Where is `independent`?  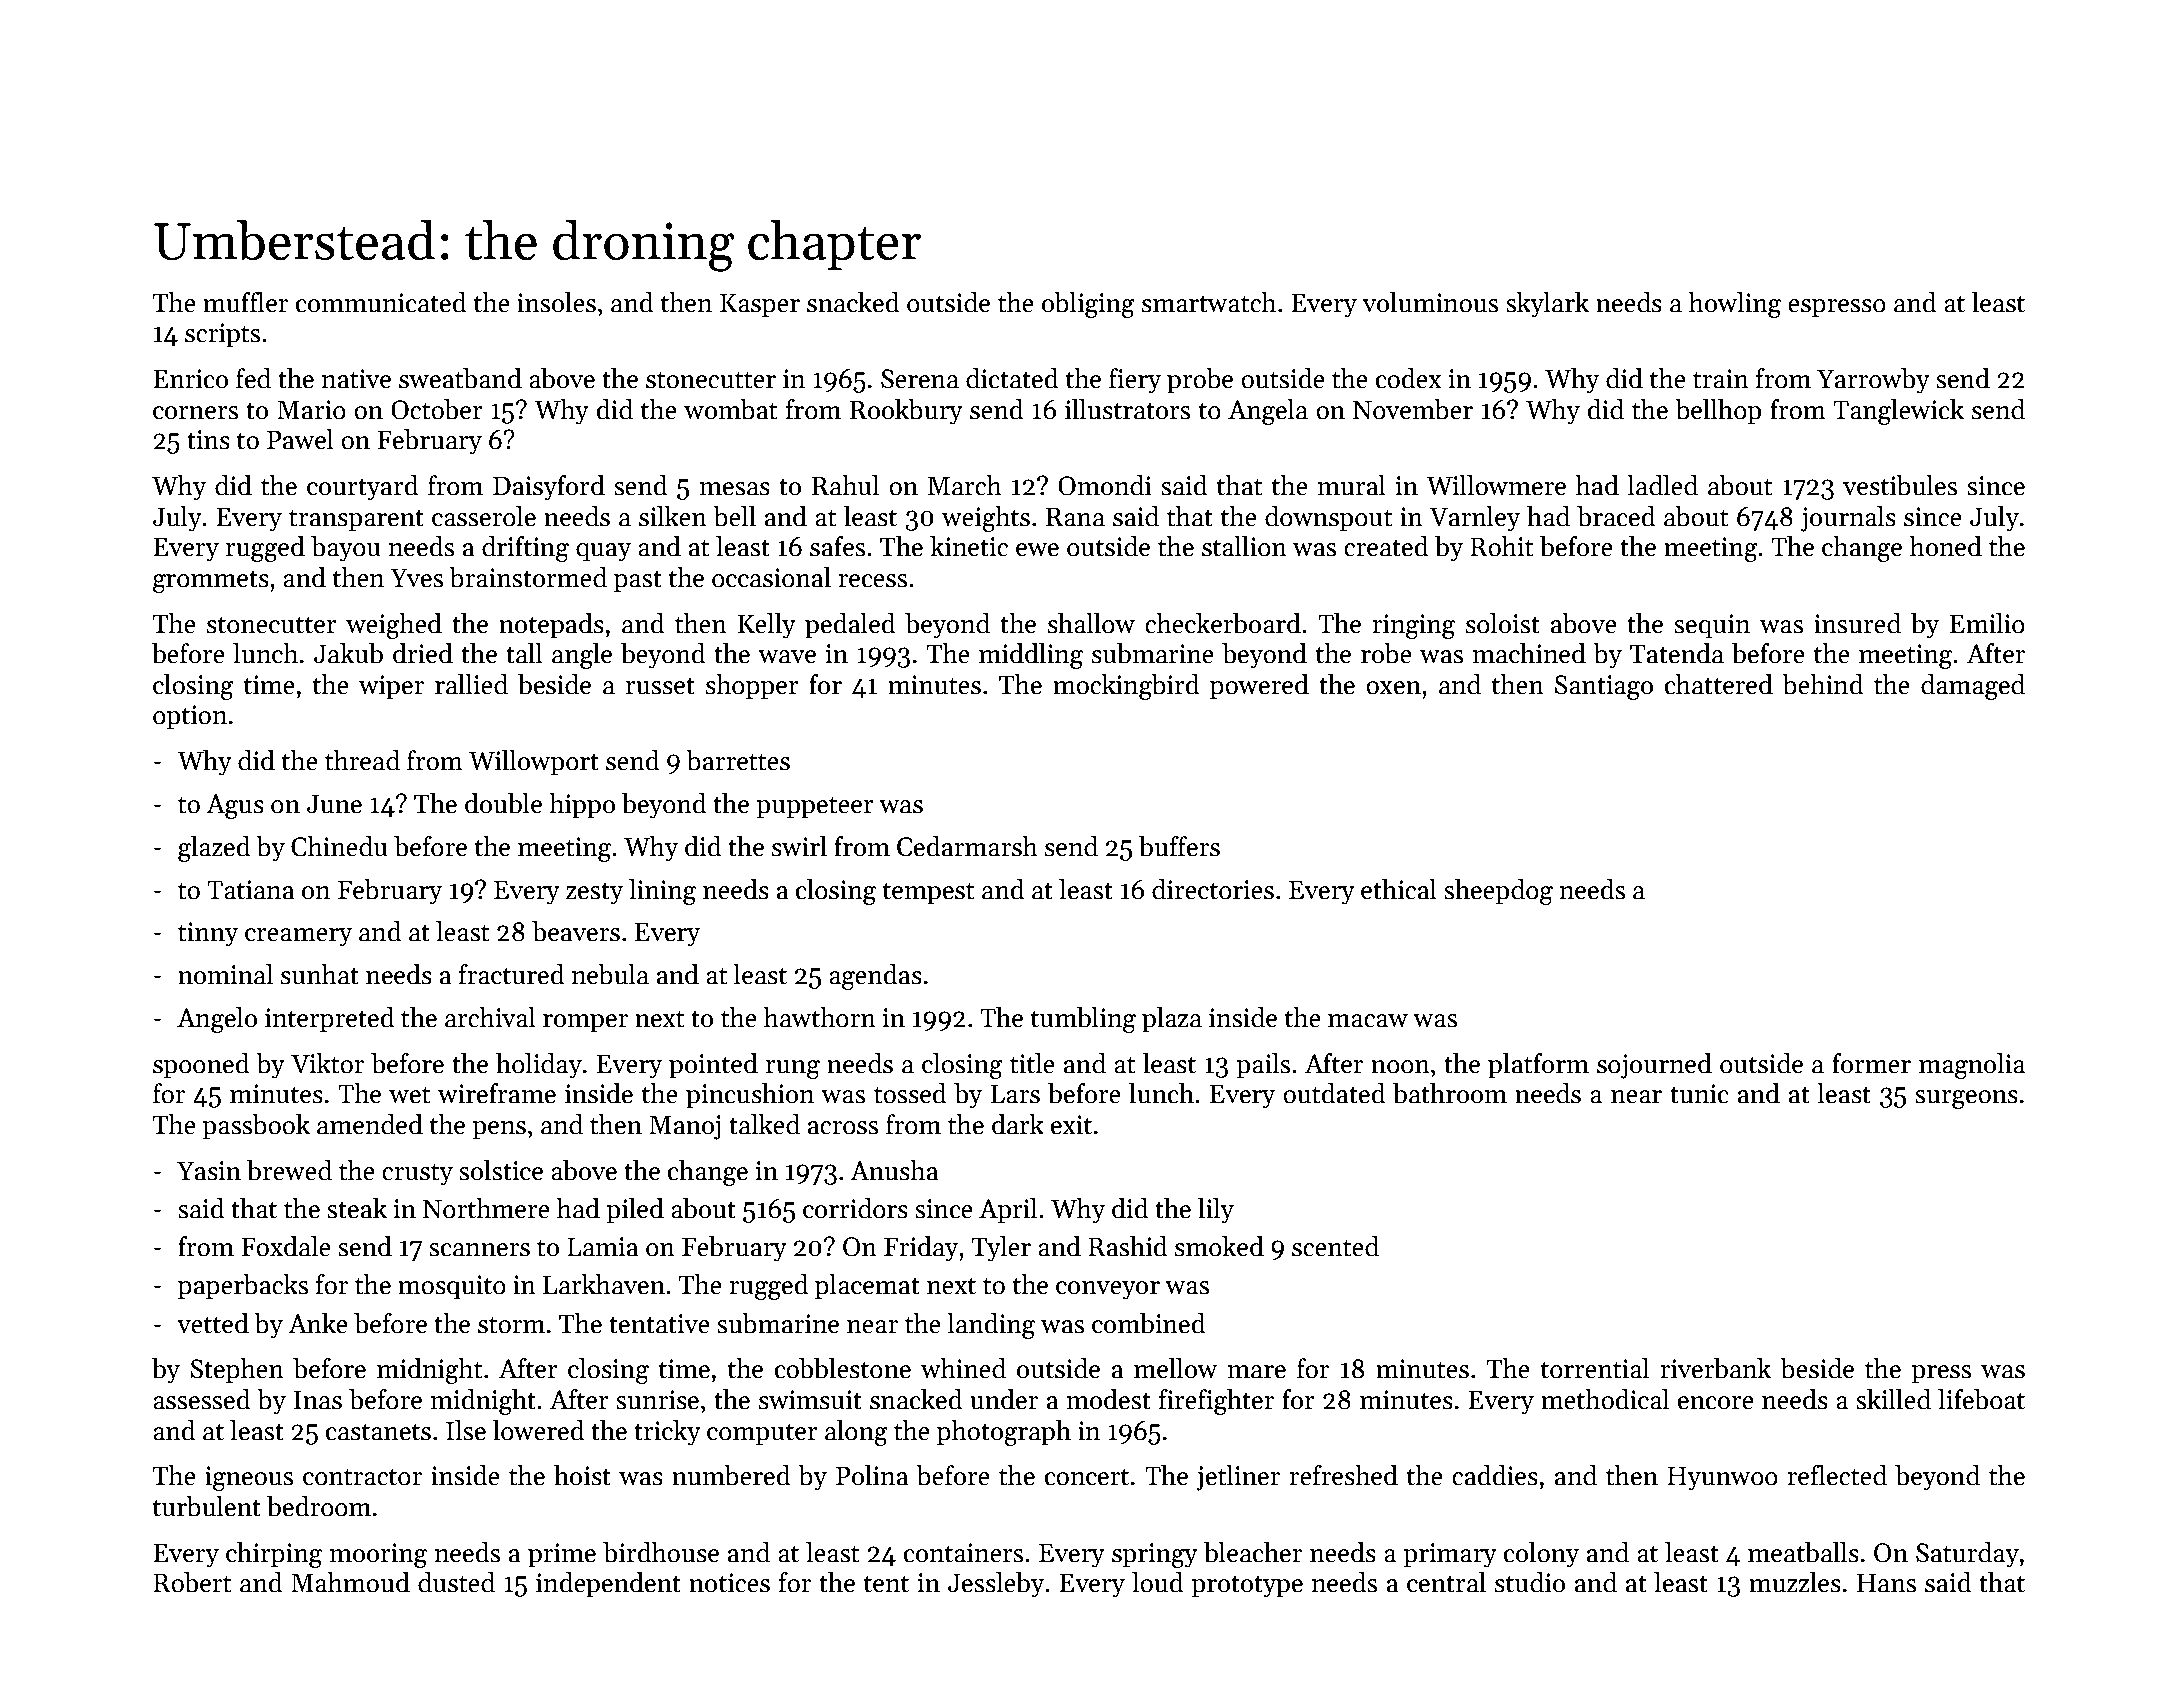
independent is located at coordinates (608, 1585).
